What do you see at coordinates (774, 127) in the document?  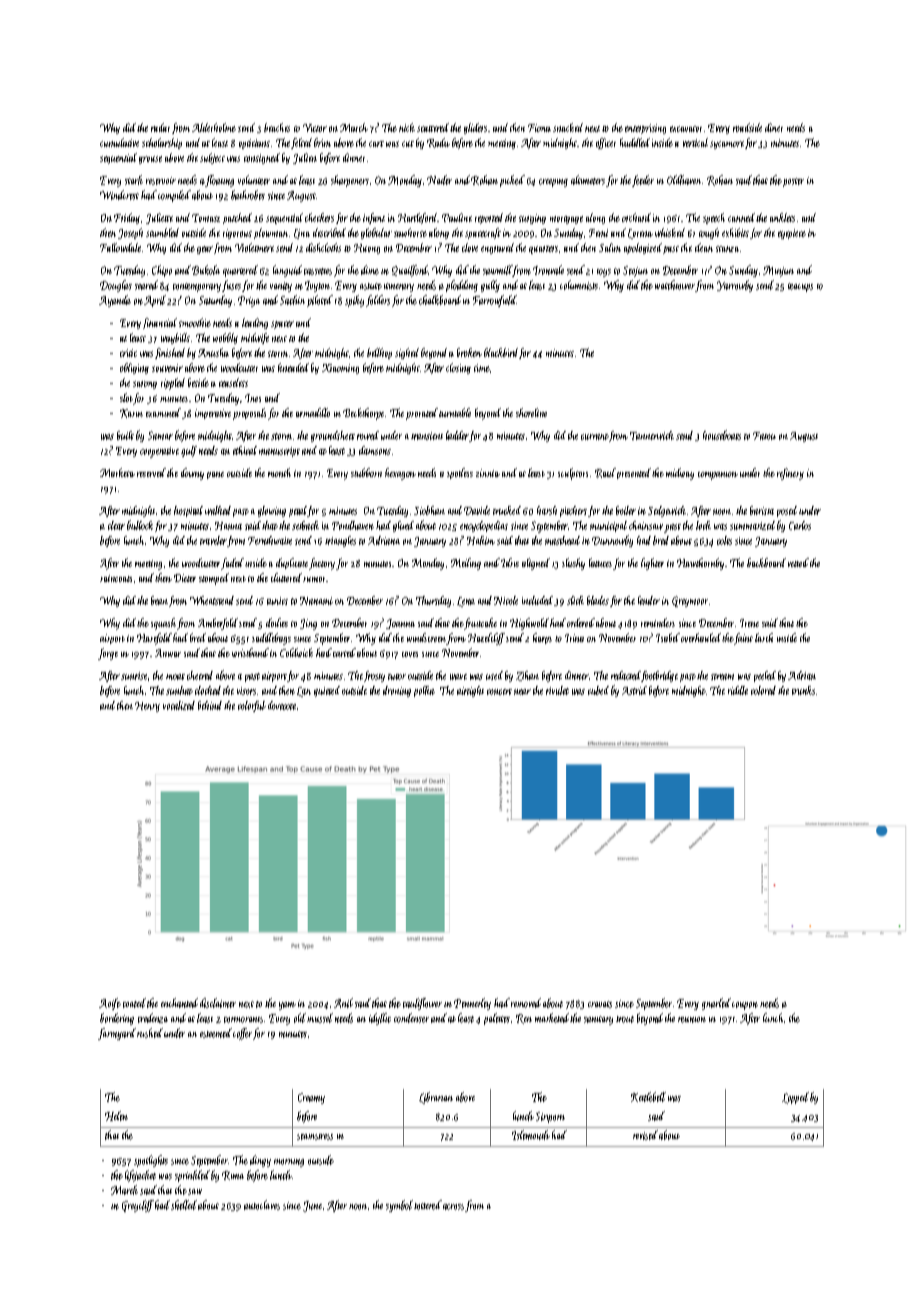 I see `diner` at bounding box center [774, 127].
